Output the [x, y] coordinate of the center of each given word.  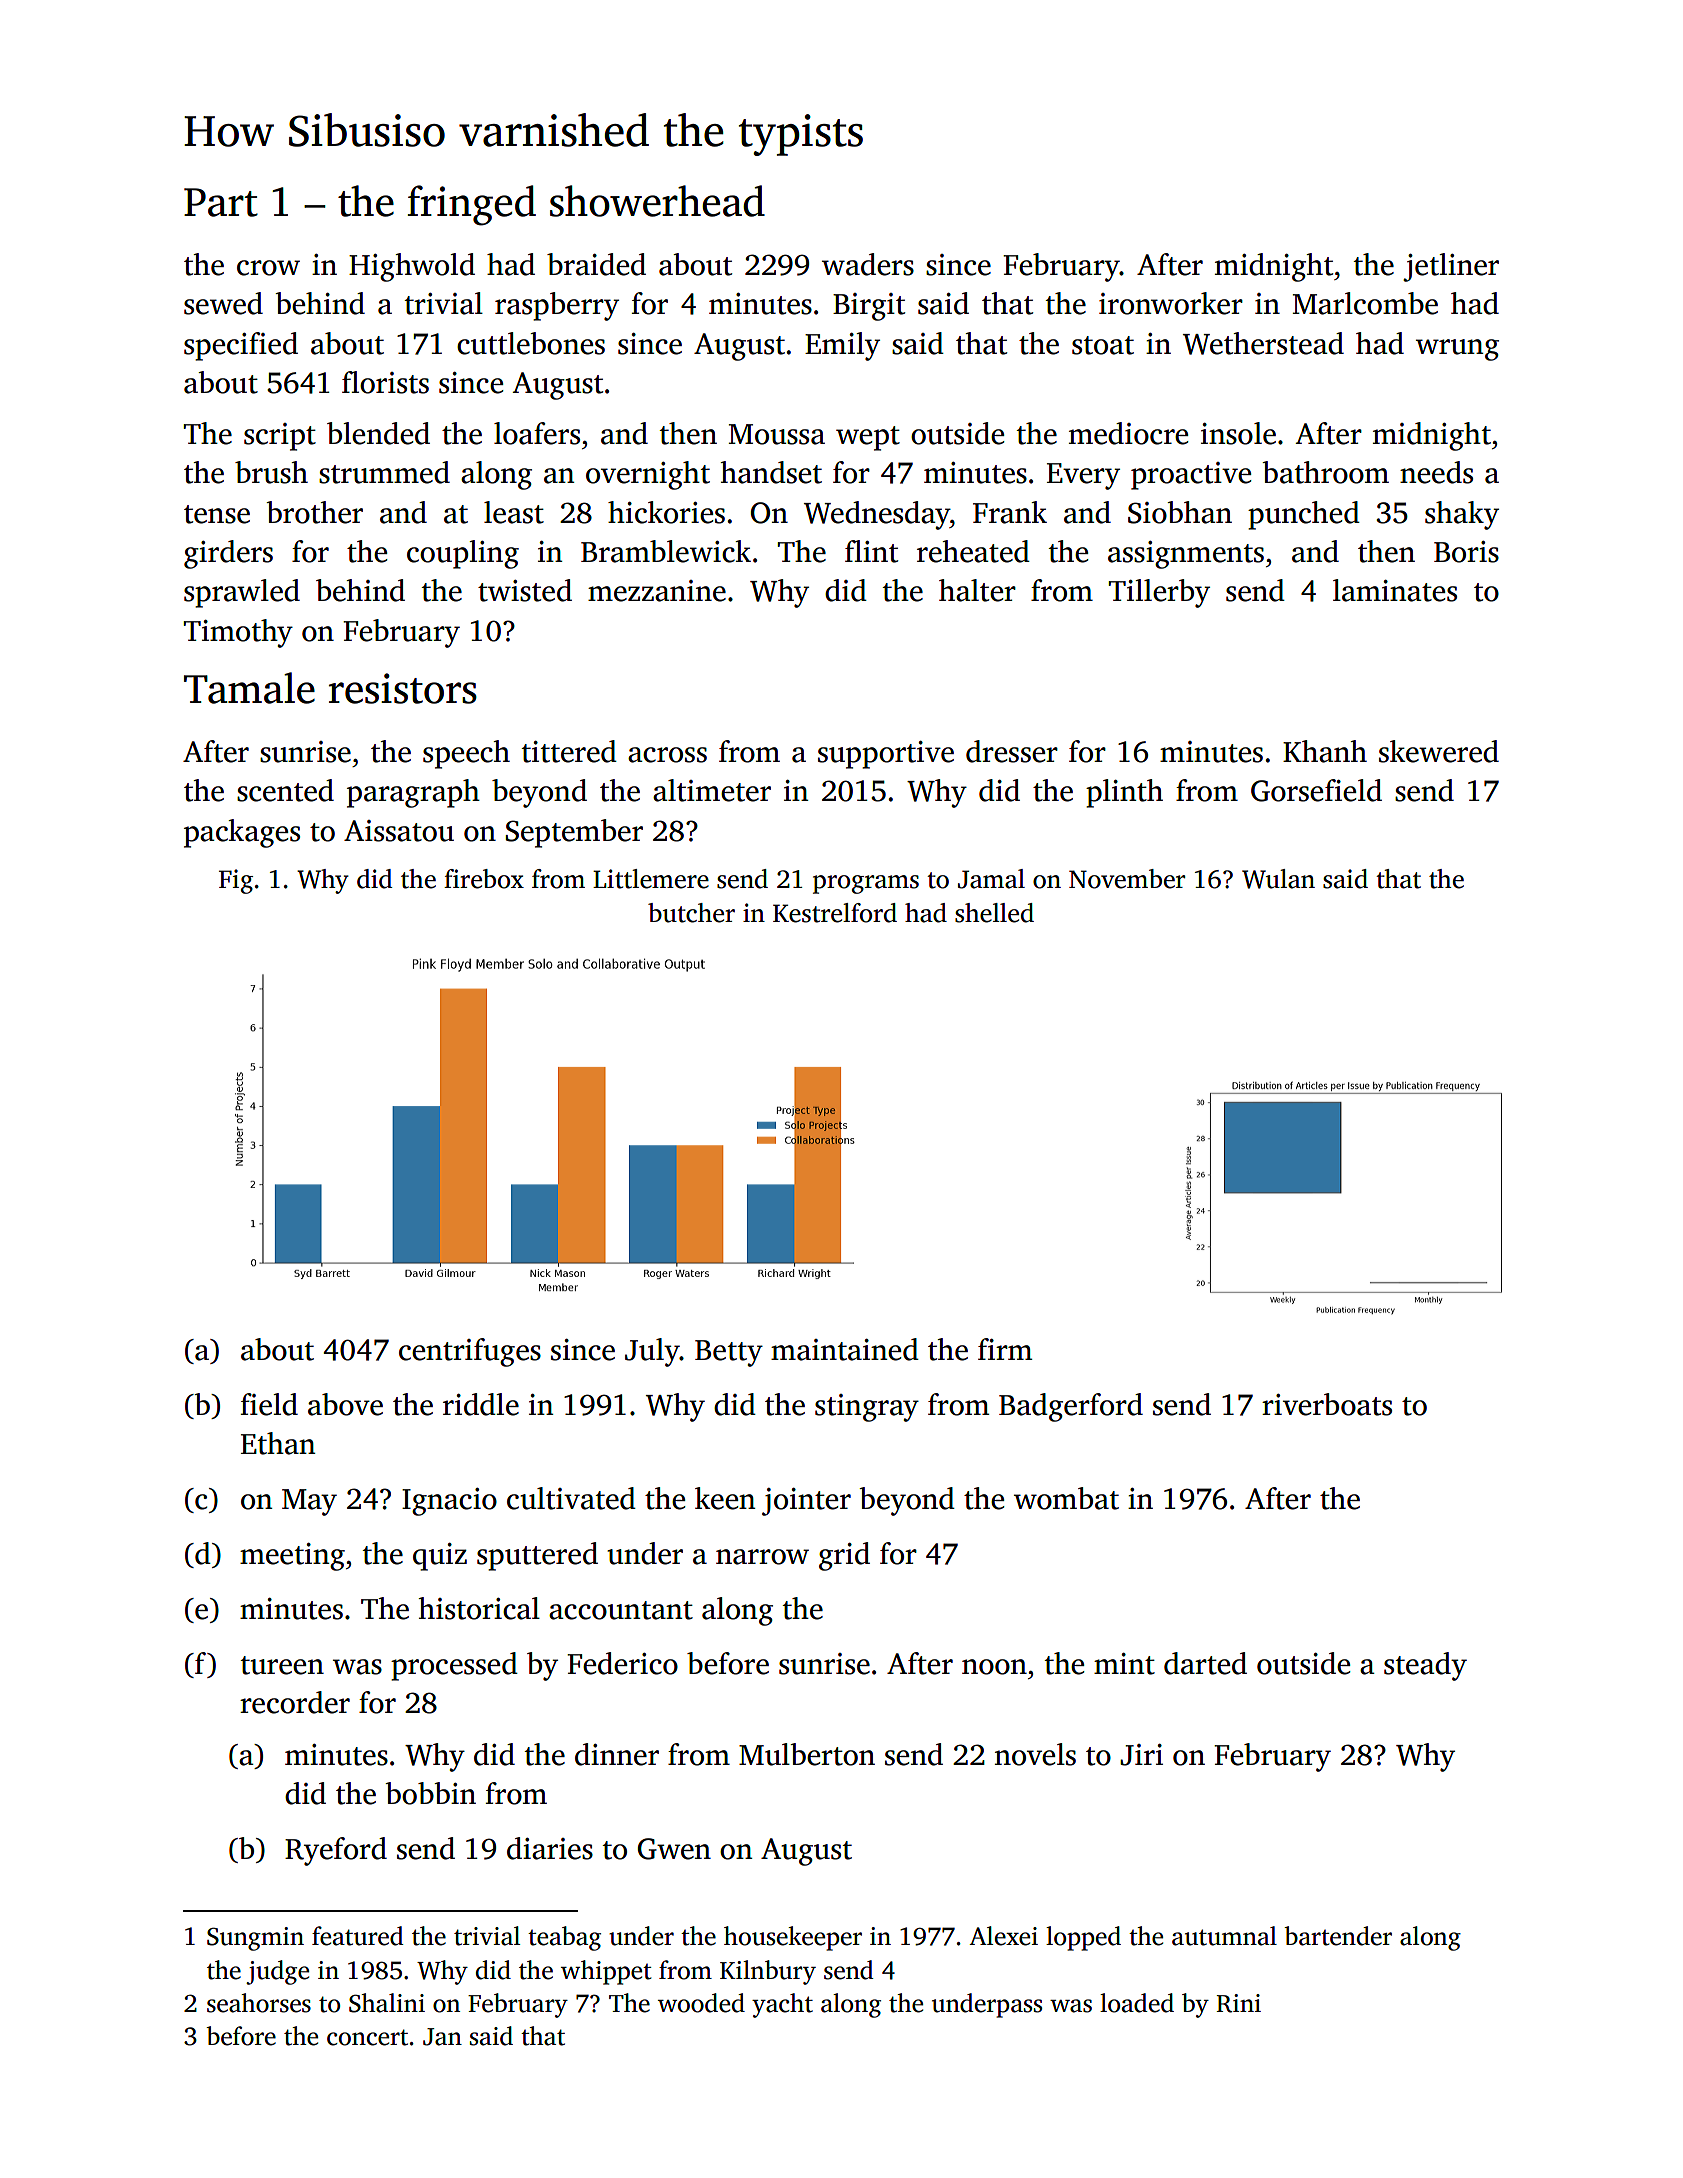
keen [725, 1498]
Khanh [1325, 751]
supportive [886, 755]
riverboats [1327, 1404]
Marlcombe [1365, 303]
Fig [236, 881]
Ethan [278, 1443]
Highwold [412, 267]
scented [285, 790]
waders [868, 264]
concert [367, 2037]
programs [866, 884]
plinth [1124, 793]
